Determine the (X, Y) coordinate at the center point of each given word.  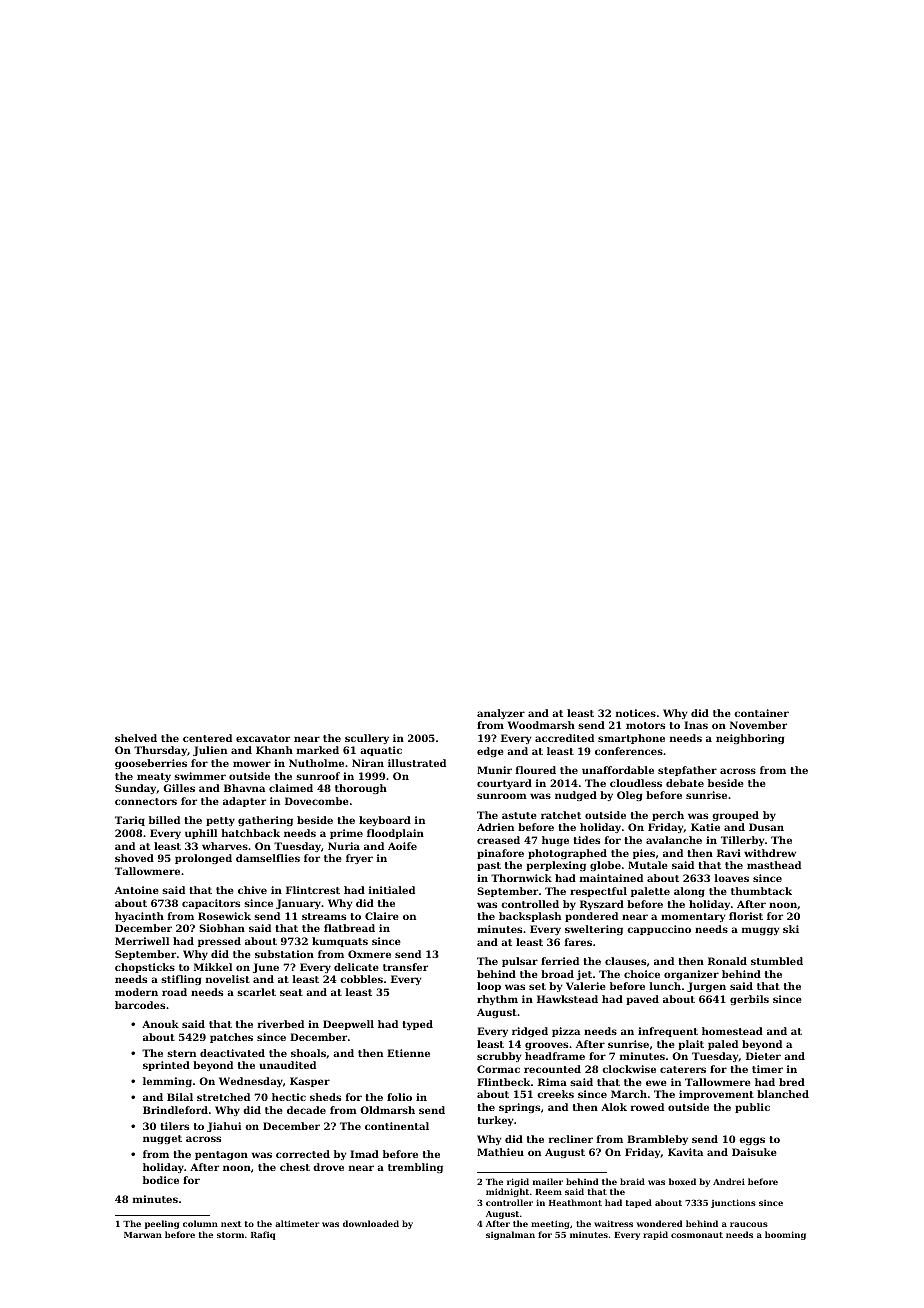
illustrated (417, 763)
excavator (263, 738)
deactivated (232, 1053)
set (537, 986)
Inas (696, 725)
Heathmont (575, 1202)
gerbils (749, 1000)
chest (295, 1167)
